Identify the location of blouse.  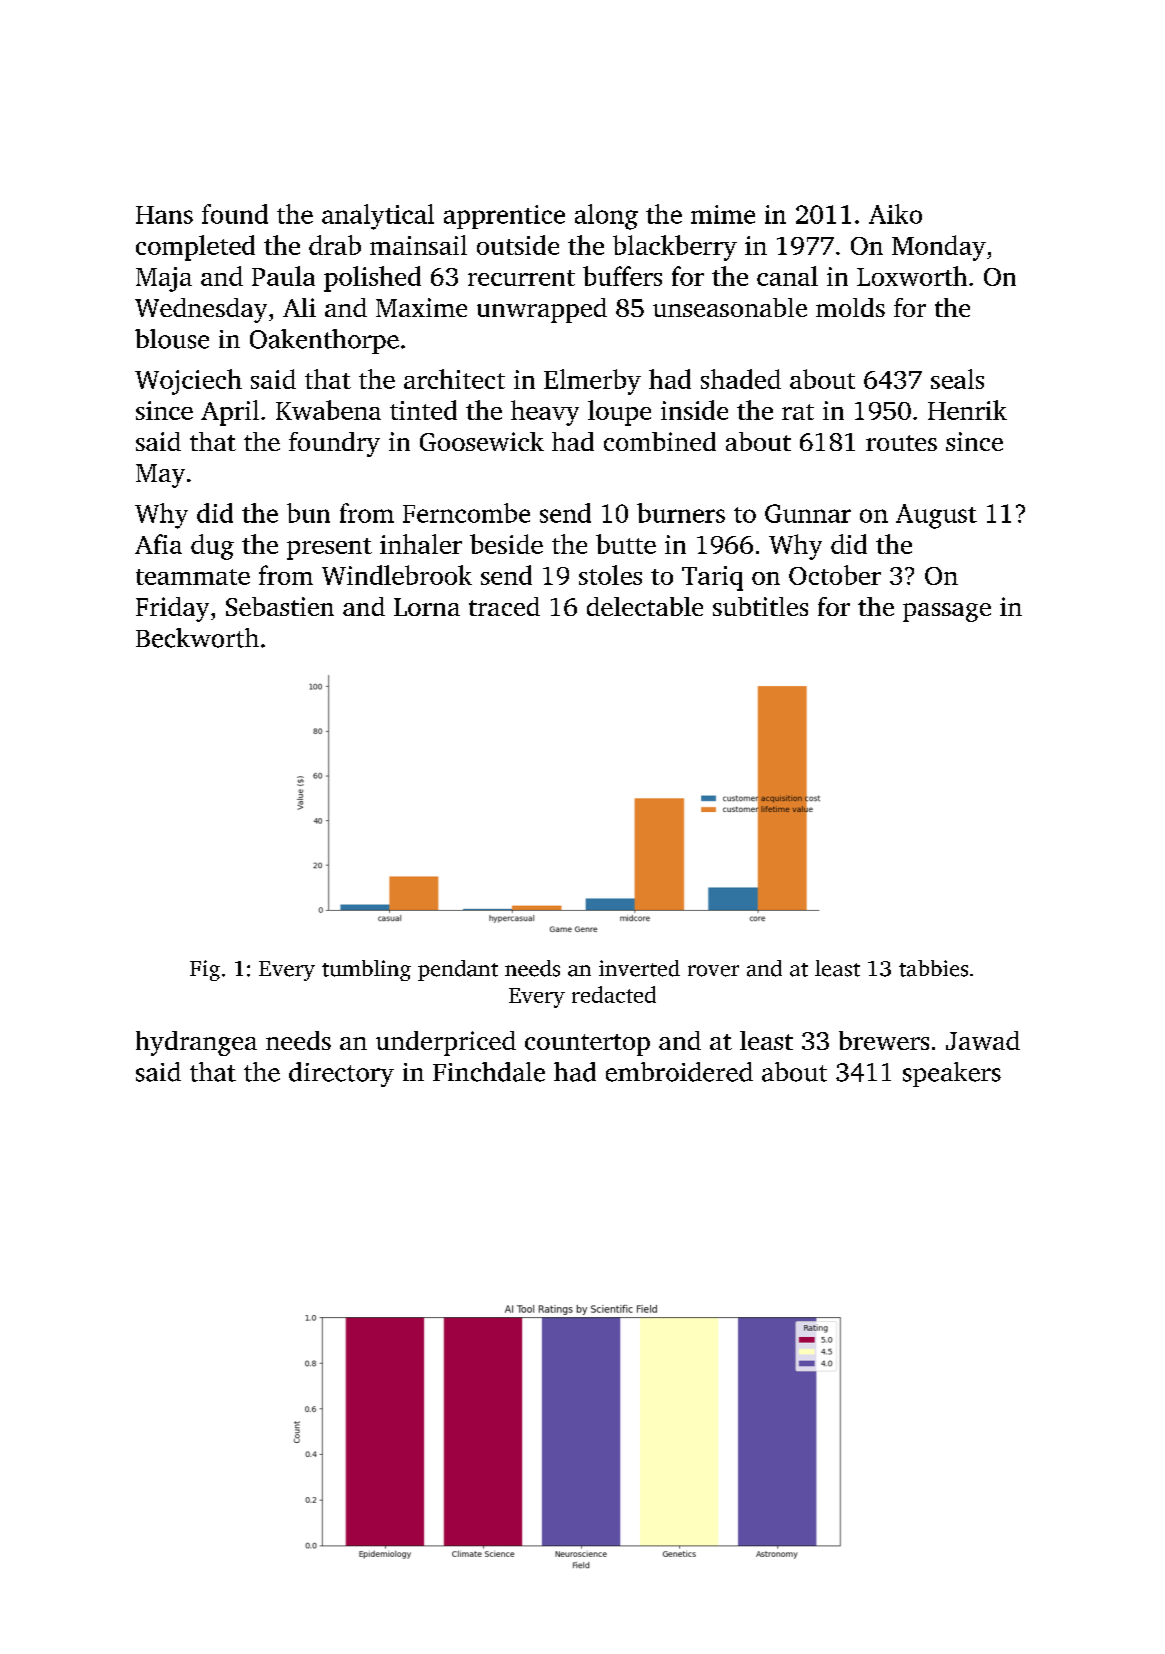
(172, 339).
